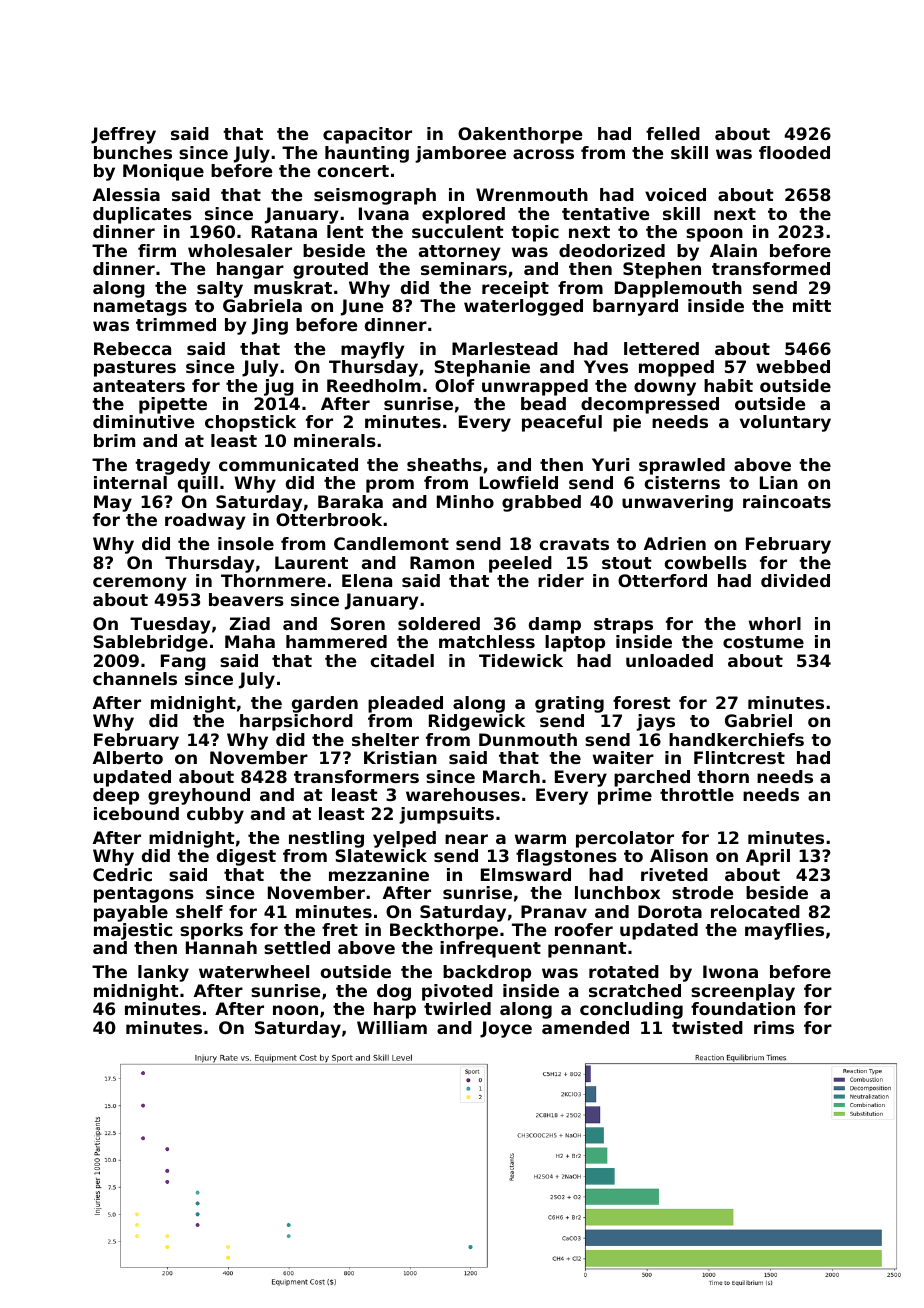  What do you see at coordinates (130, 482) in the screenshot?
I see `internal` at bounding box center [130, 482].
